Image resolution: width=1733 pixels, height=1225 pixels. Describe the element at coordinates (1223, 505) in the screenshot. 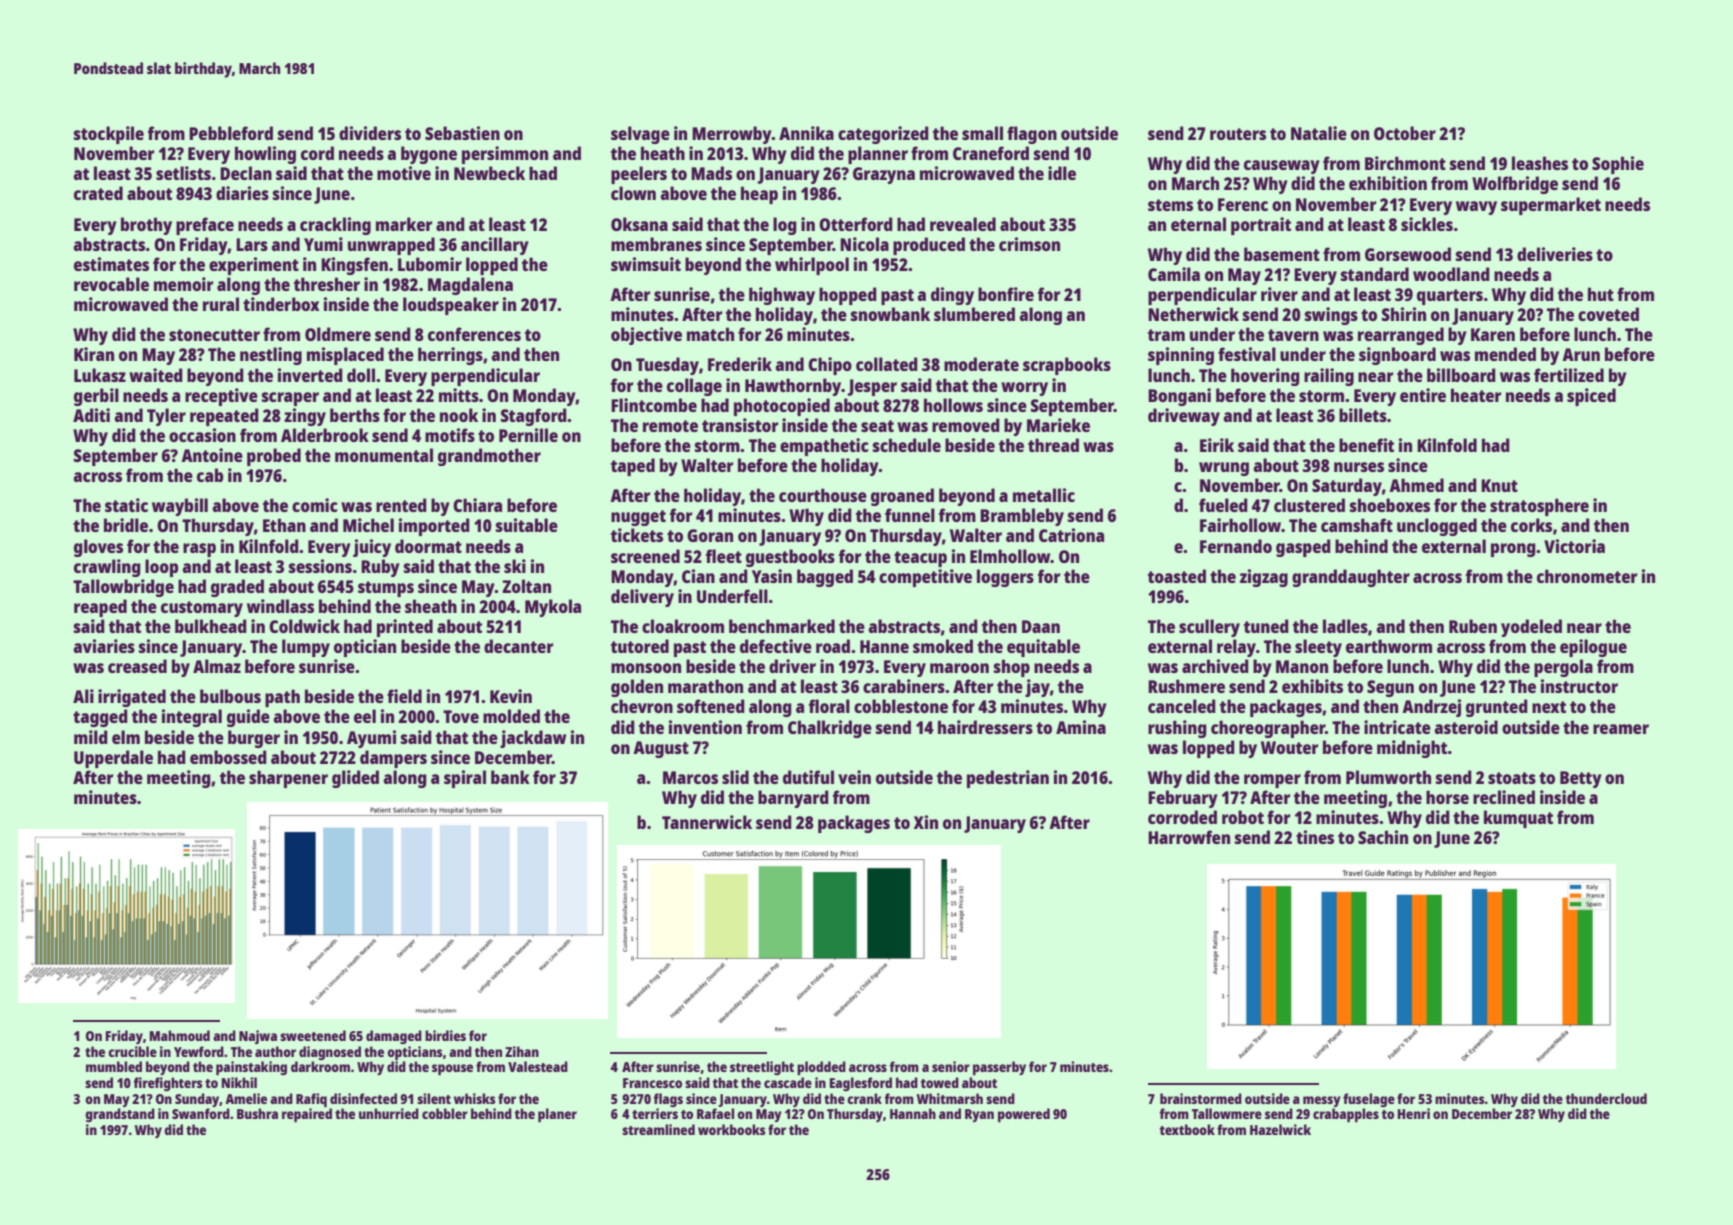

I see `fueled` at that location.
